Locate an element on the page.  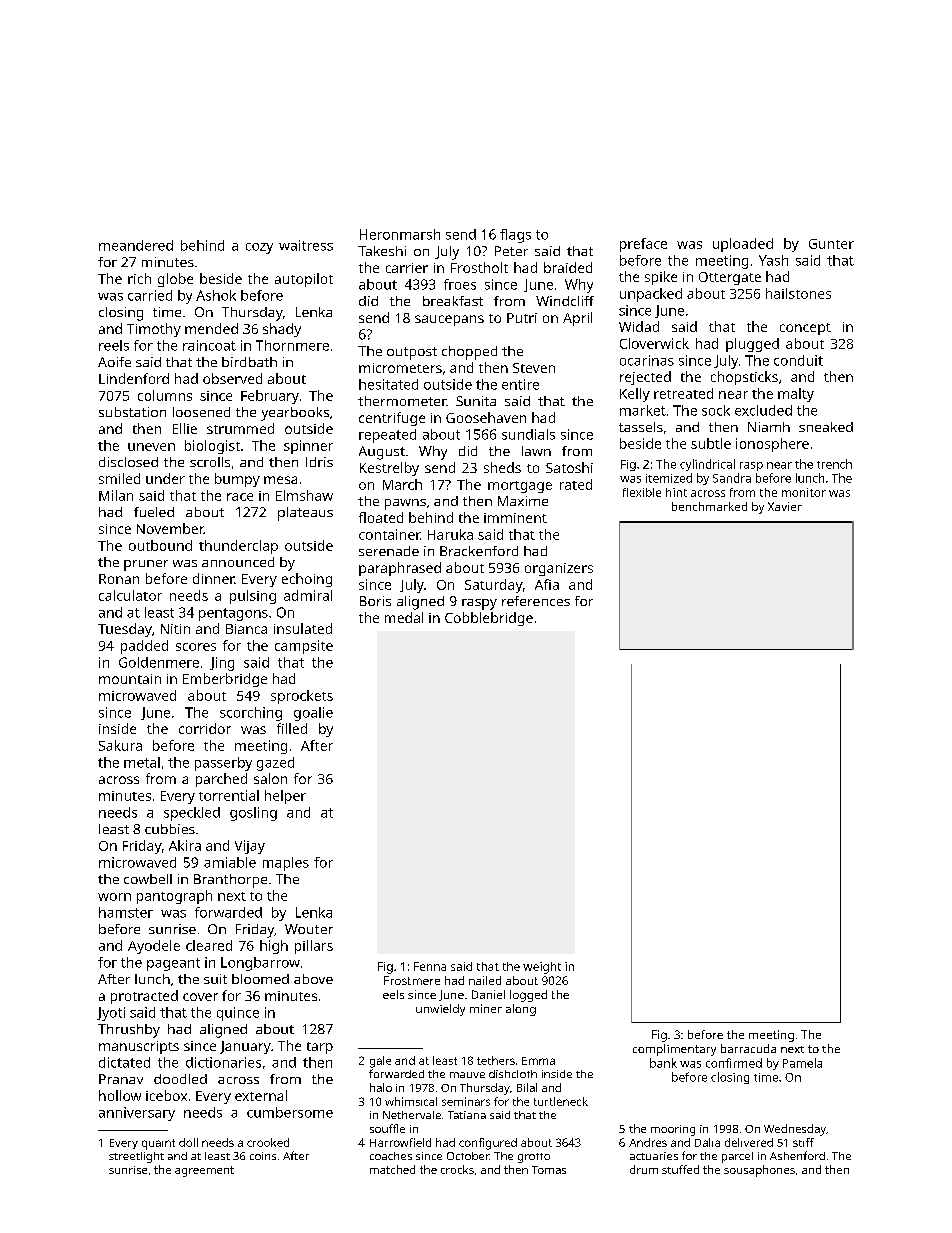
Elmshaw is located at coordinates (304, 495).
